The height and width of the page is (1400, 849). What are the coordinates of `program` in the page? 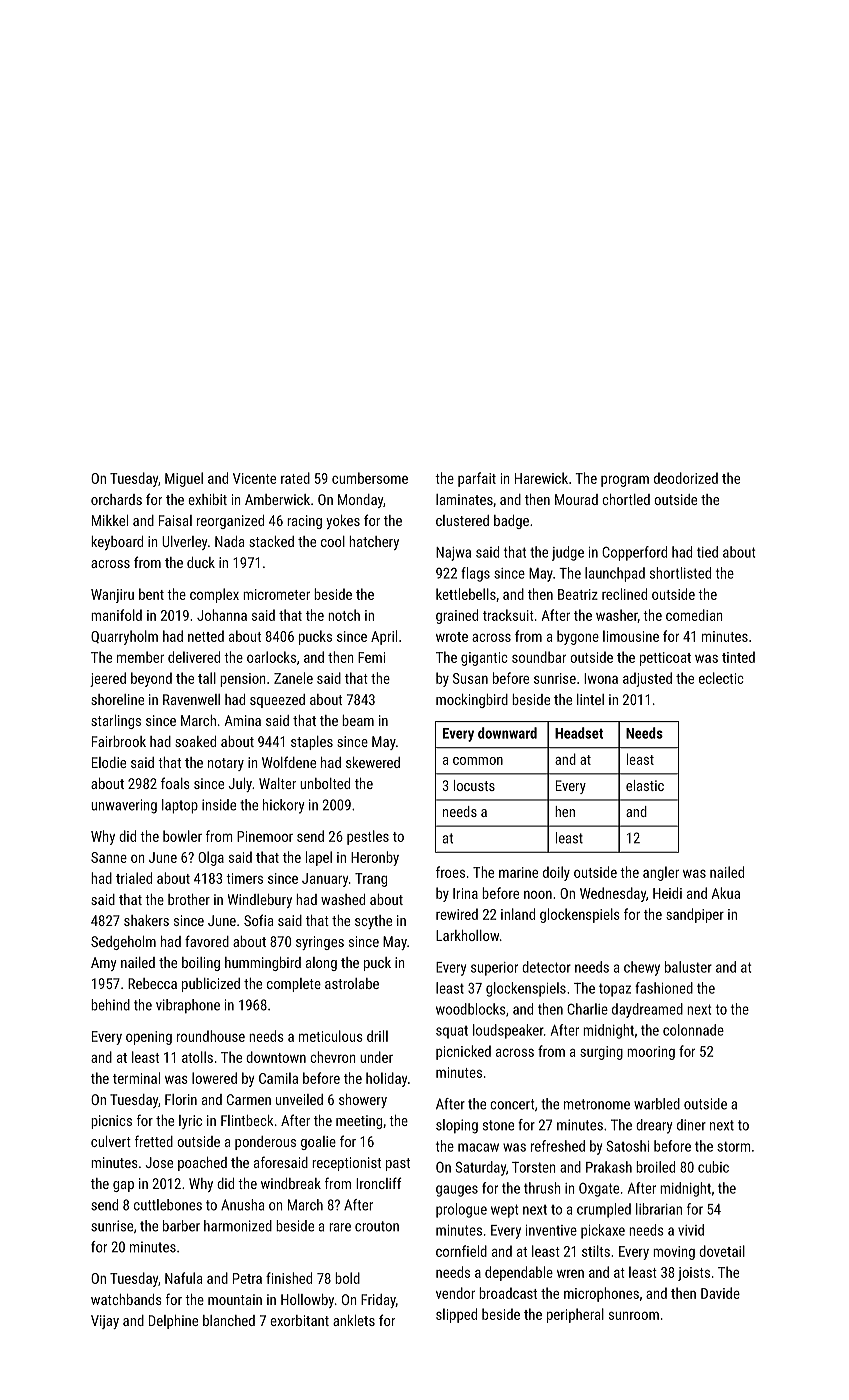 It's located at (625, 481).
